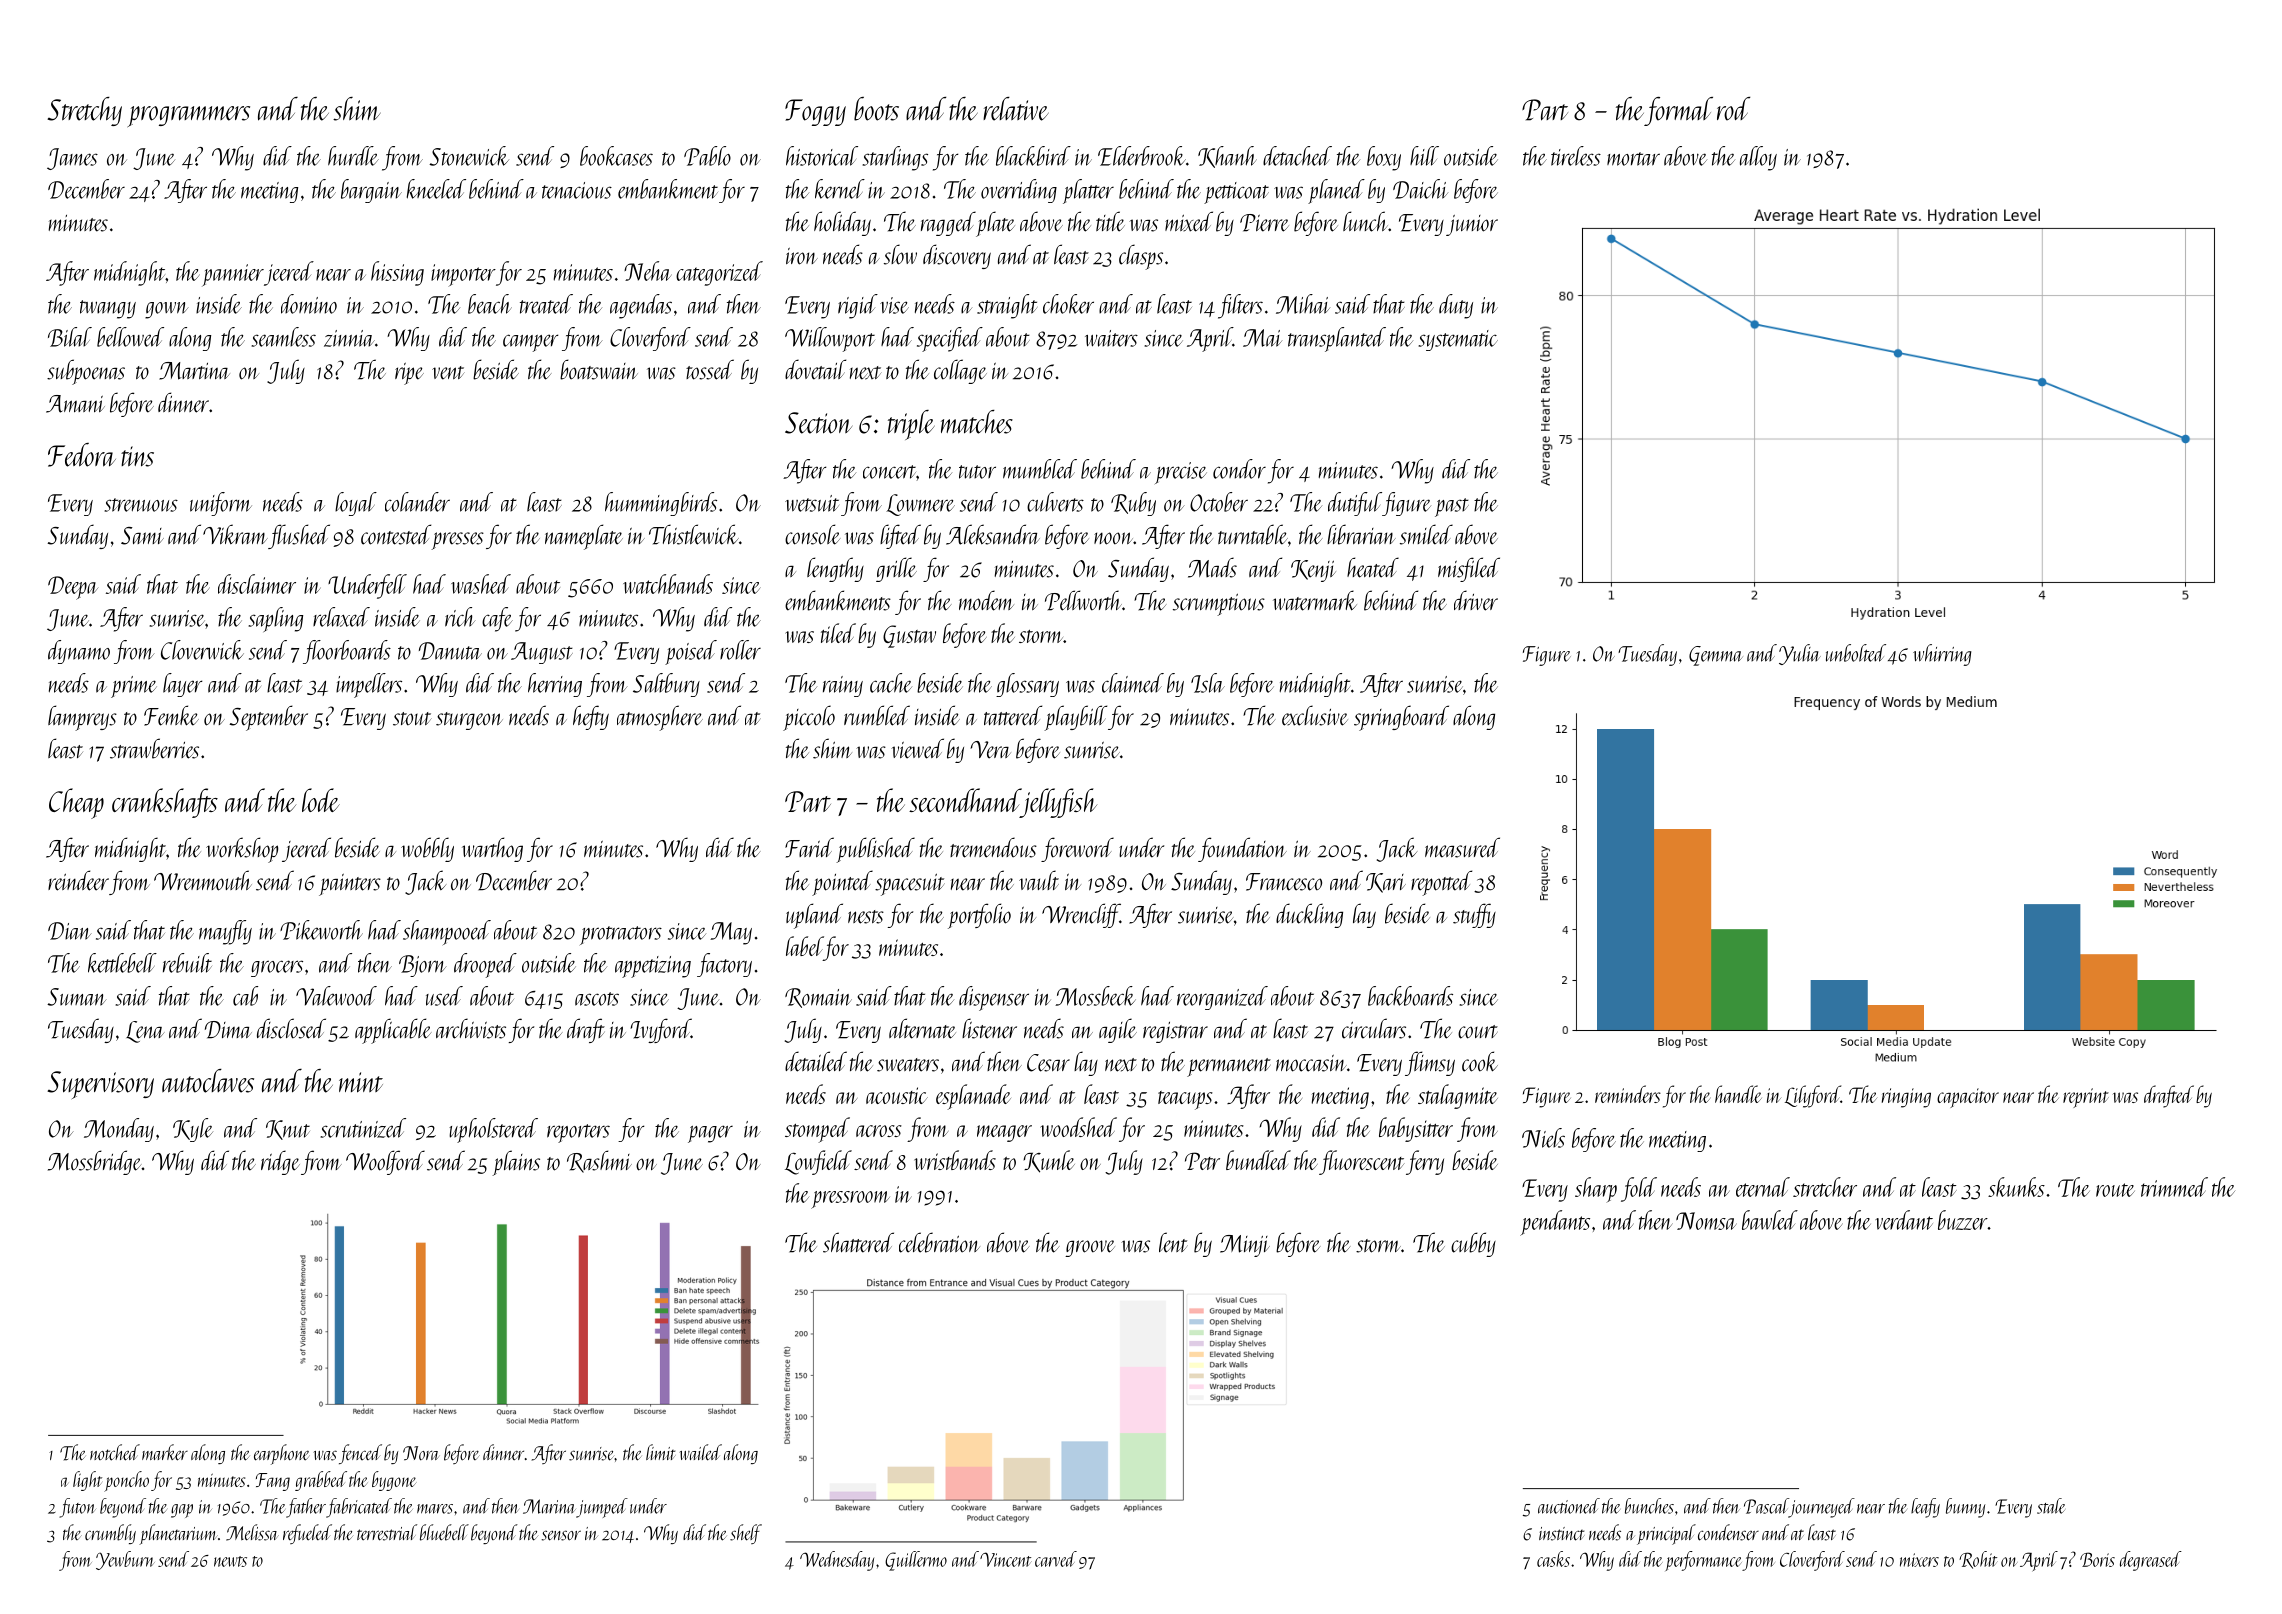 This screenshot has height=1614, width=2282. Describe the element at coordinates (387, 1532) in the screenshot. I see `terrestrial` at that location.
